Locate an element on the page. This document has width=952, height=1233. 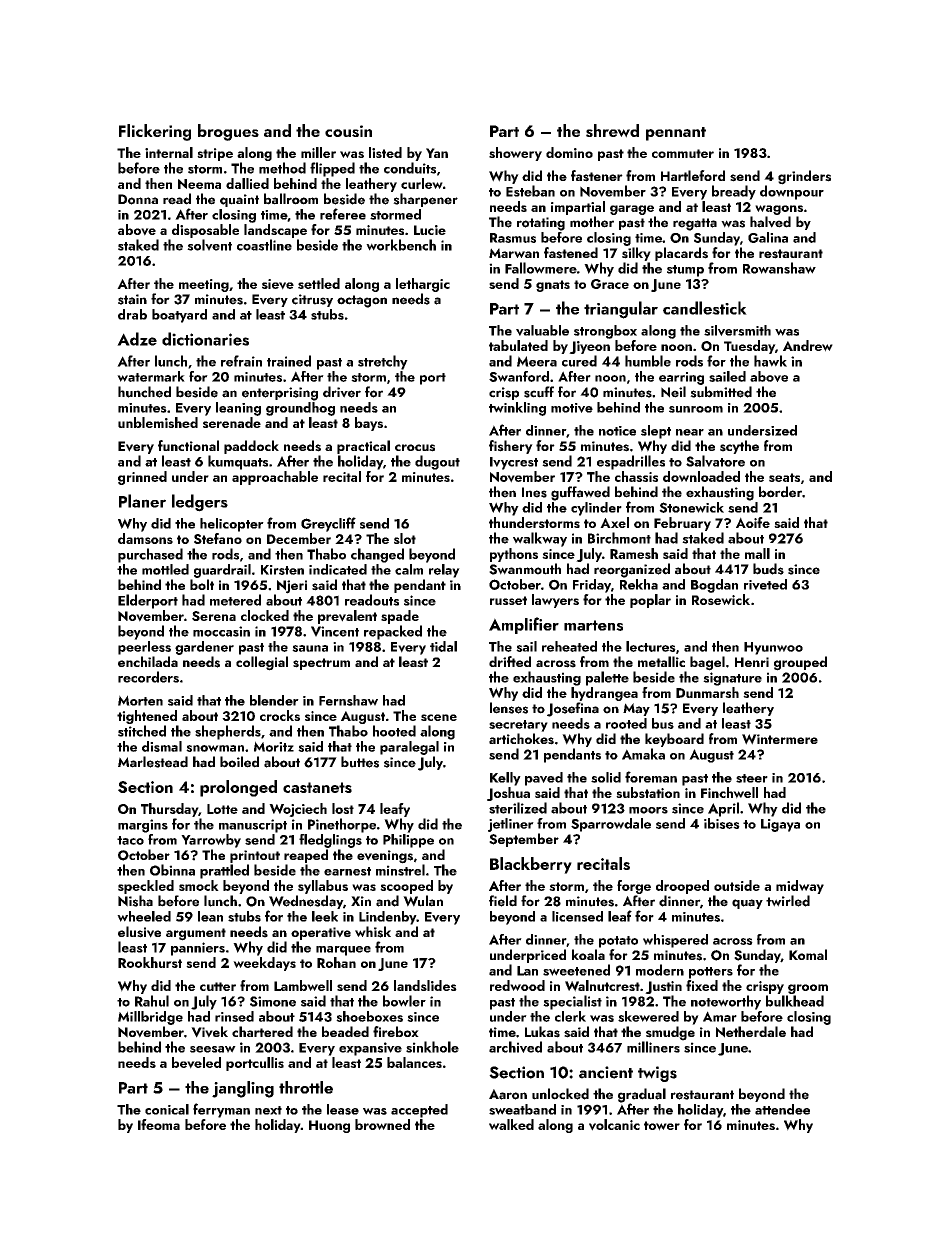
Flickering is located at coordinates (155, 132).
